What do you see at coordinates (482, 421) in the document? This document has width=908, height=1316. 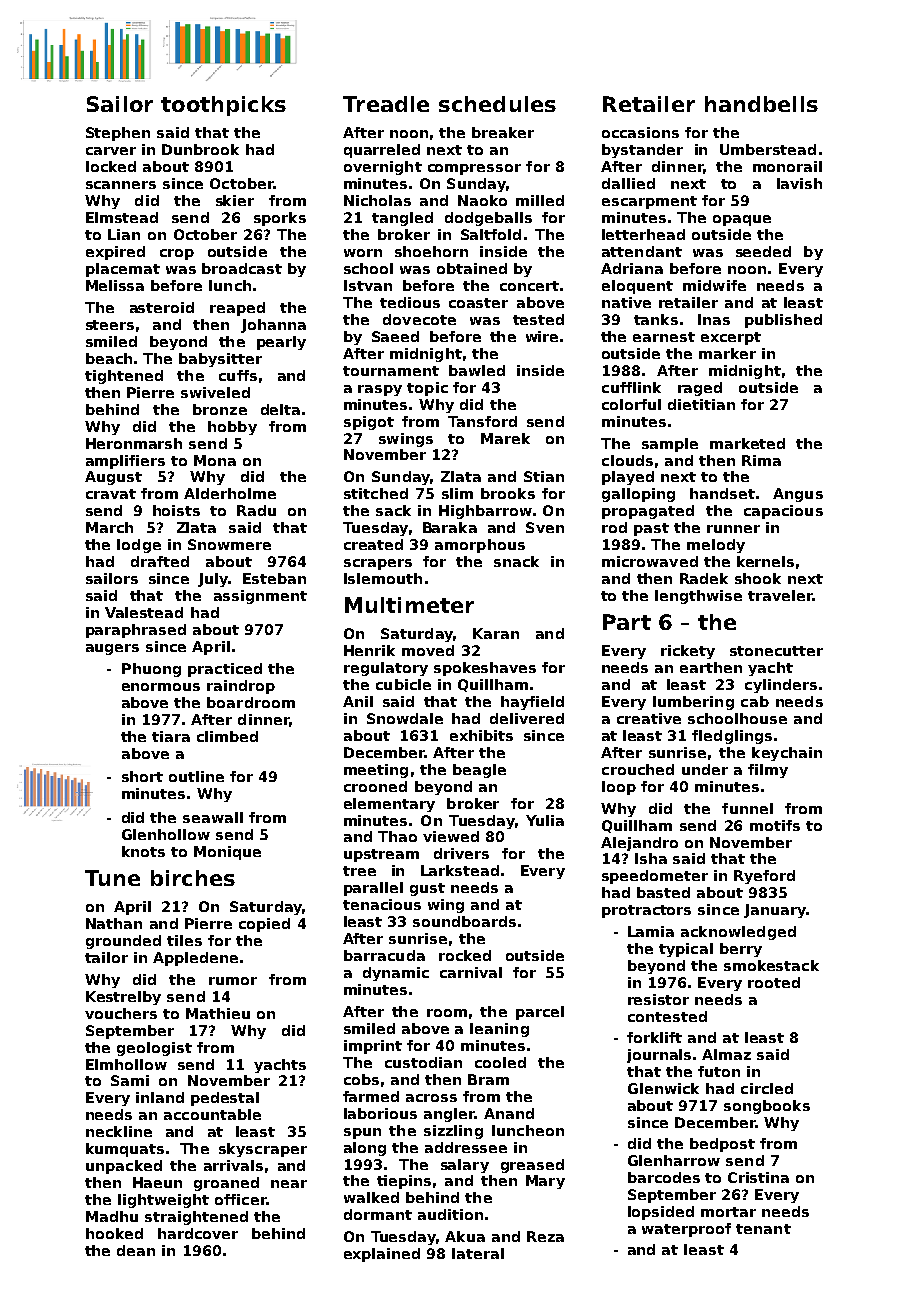 I see `Tansford` at bounding box center [482, 421].
